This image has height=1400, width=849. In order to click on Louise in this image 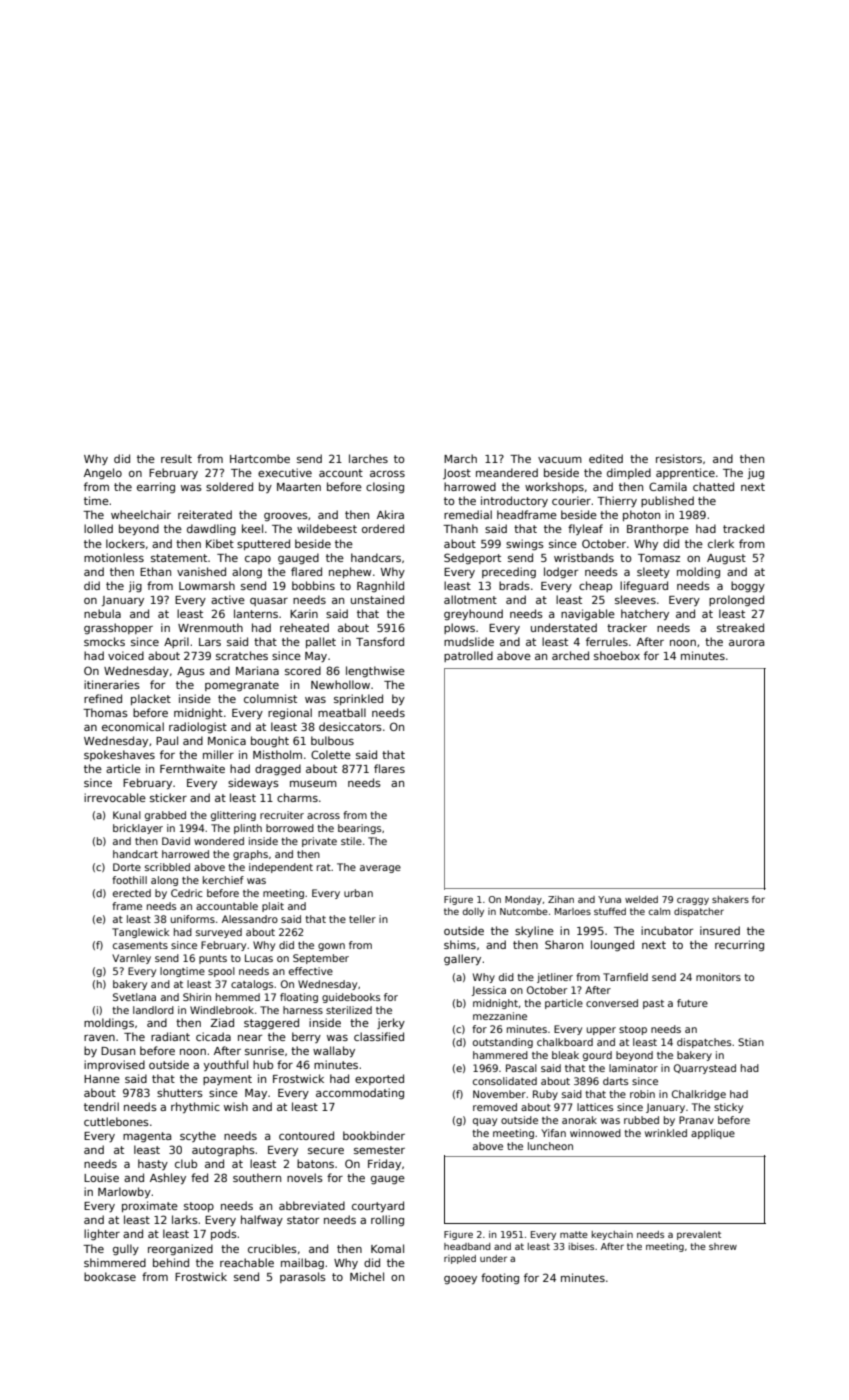, I will do `click(101, 1177)`.
